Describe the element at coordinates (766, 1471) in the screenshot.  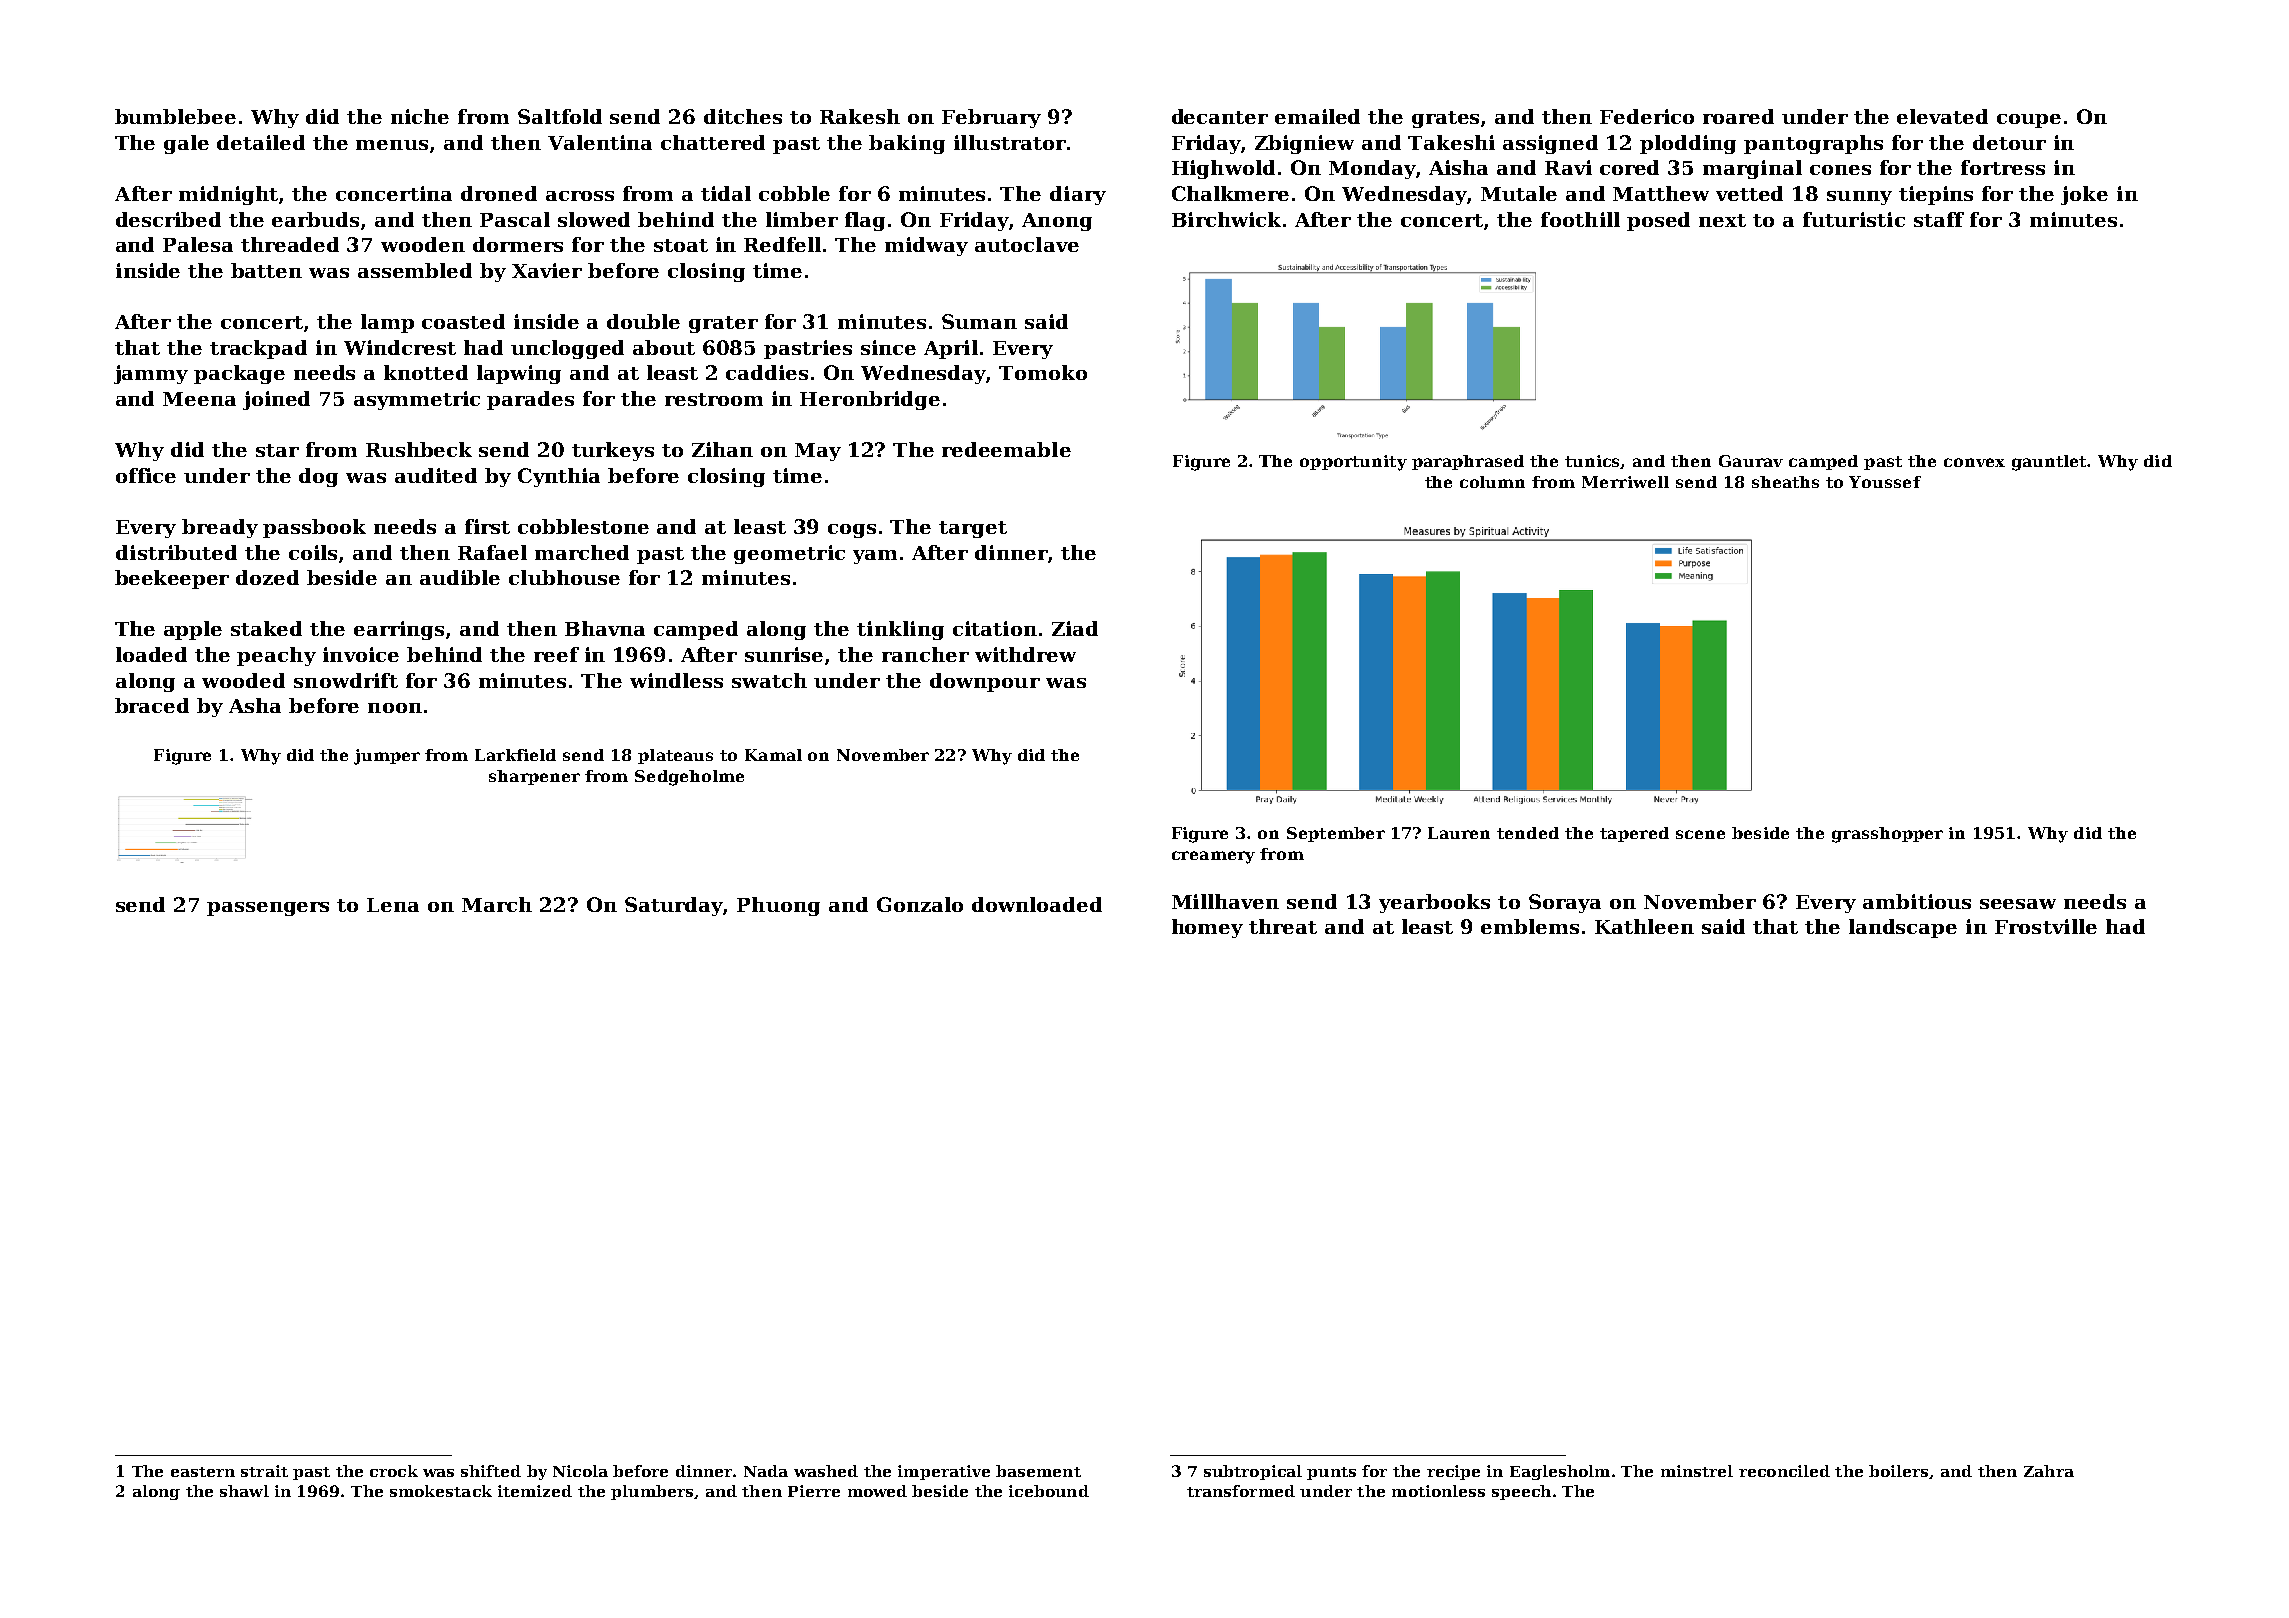
I see `Nada` at that location.
